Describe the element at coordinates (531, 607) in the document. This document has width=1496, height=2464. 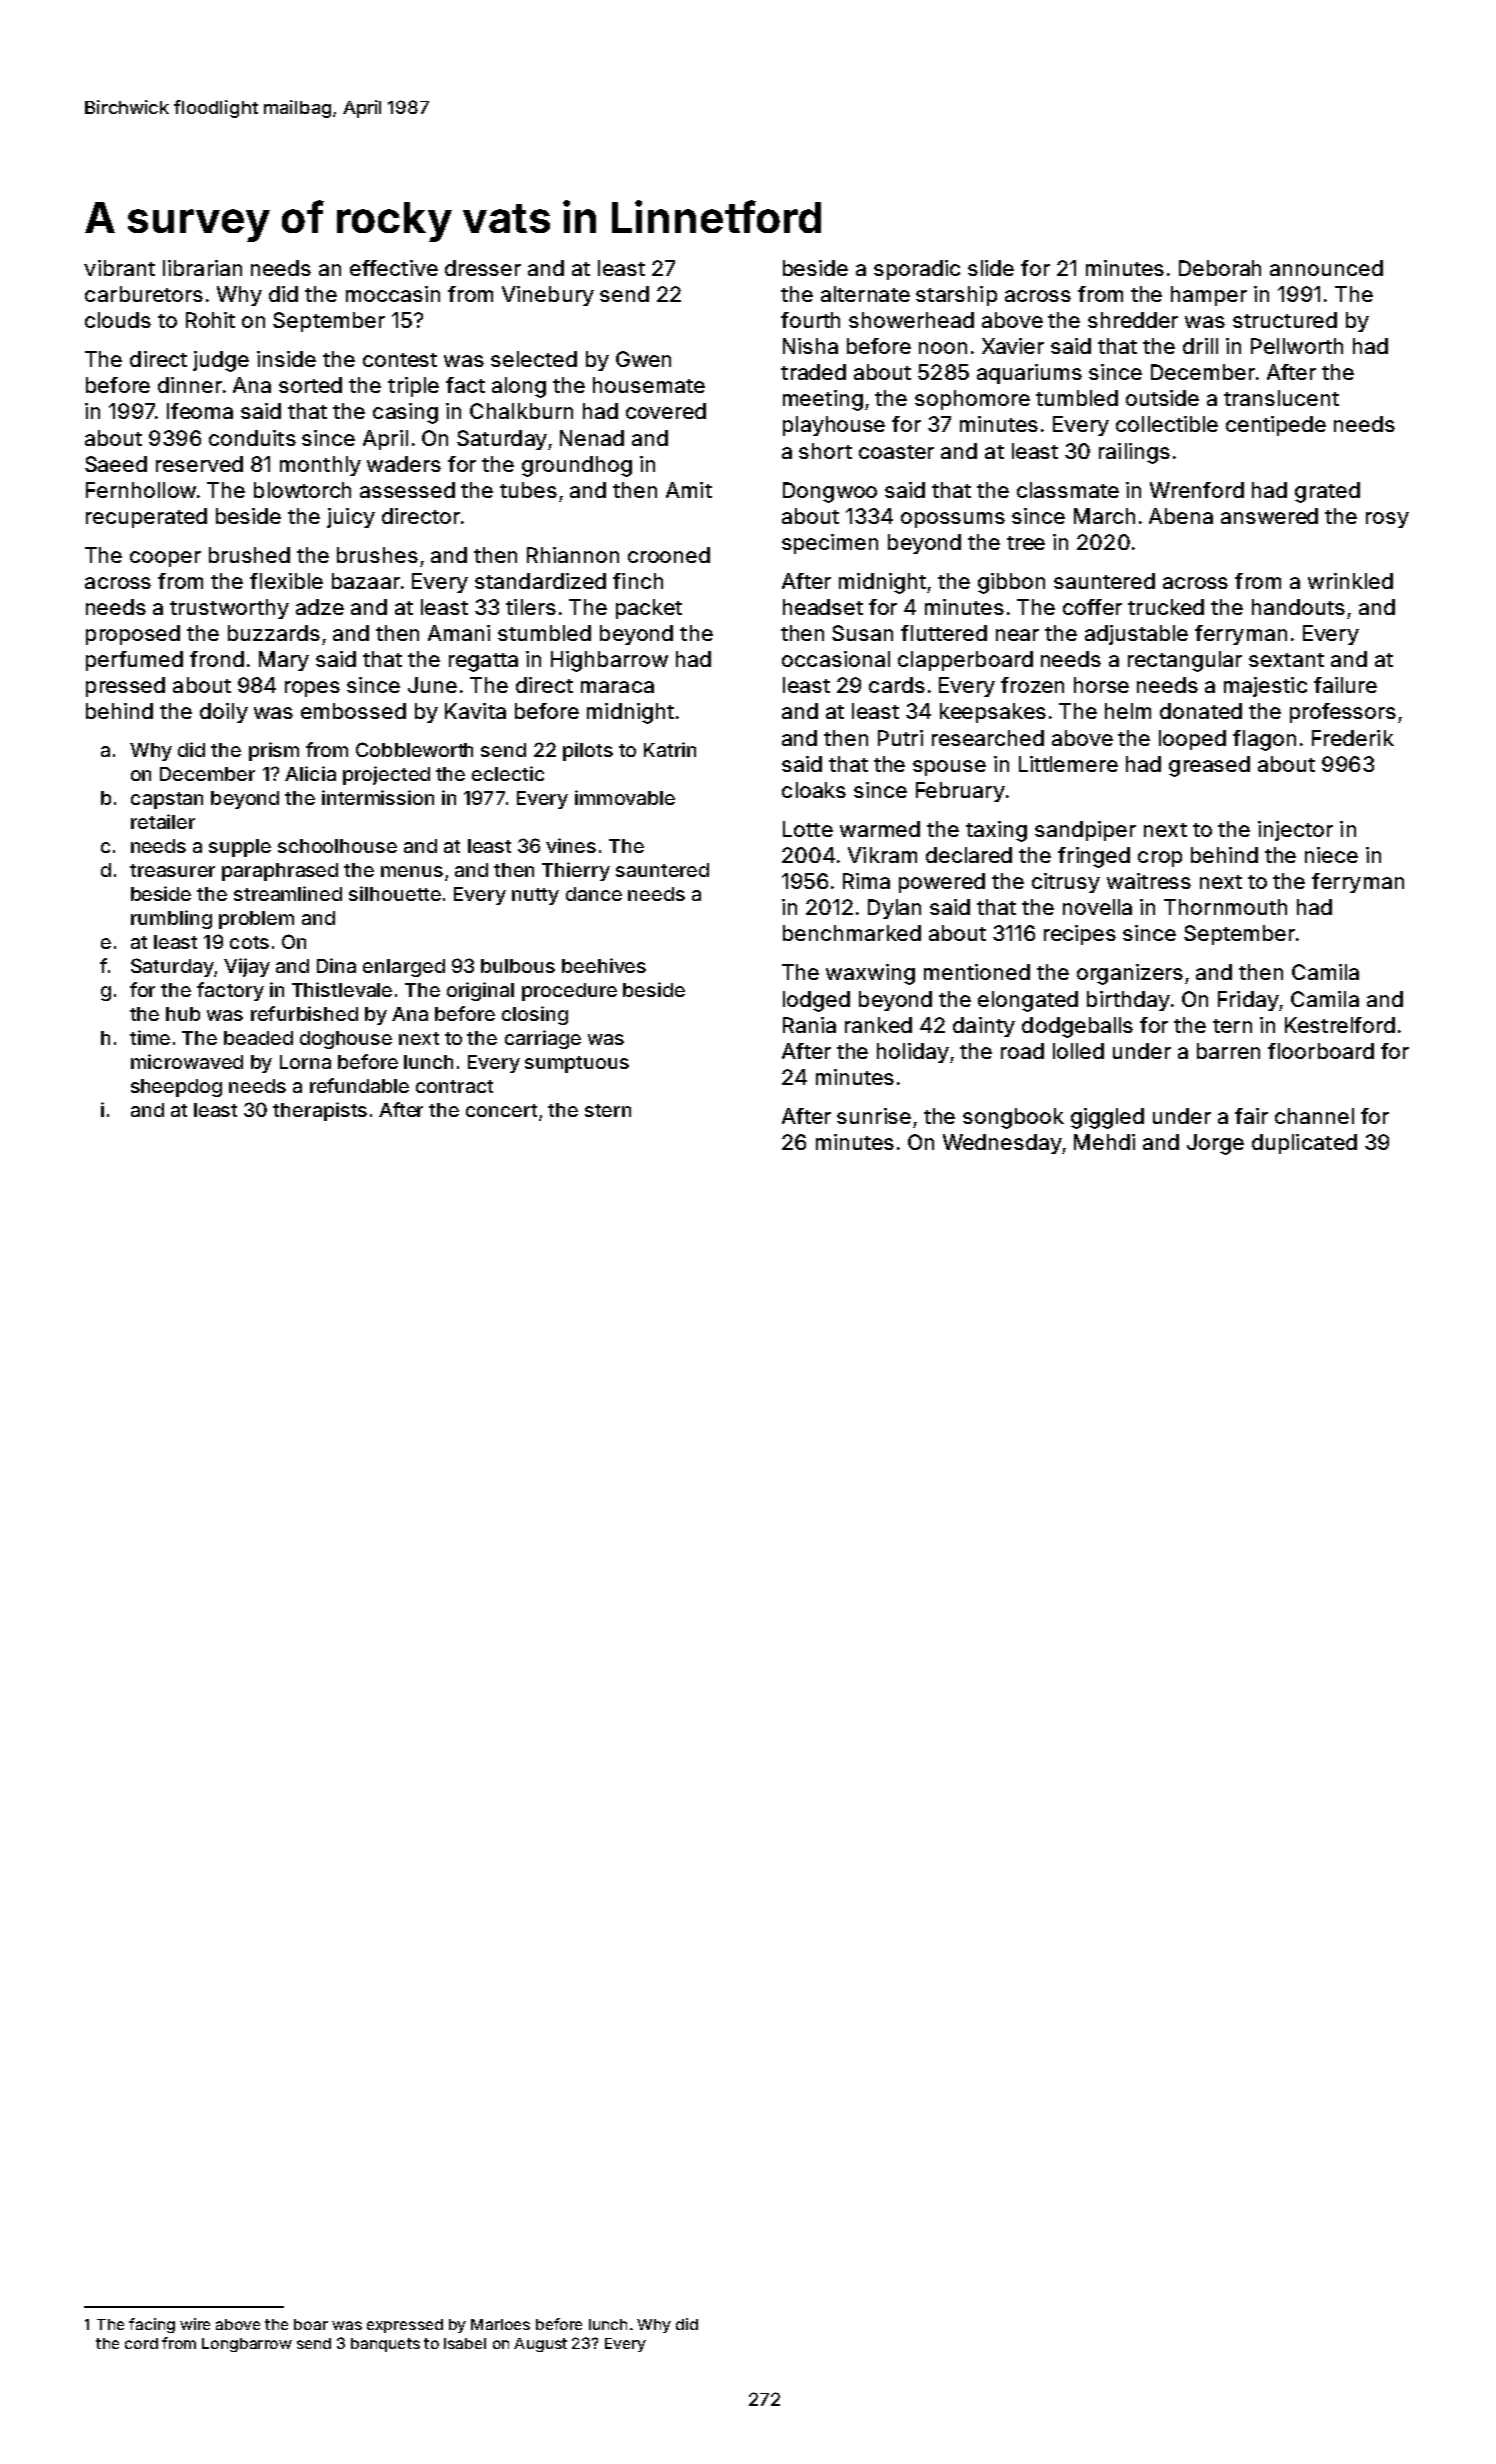
I see `tilers` at that location.
